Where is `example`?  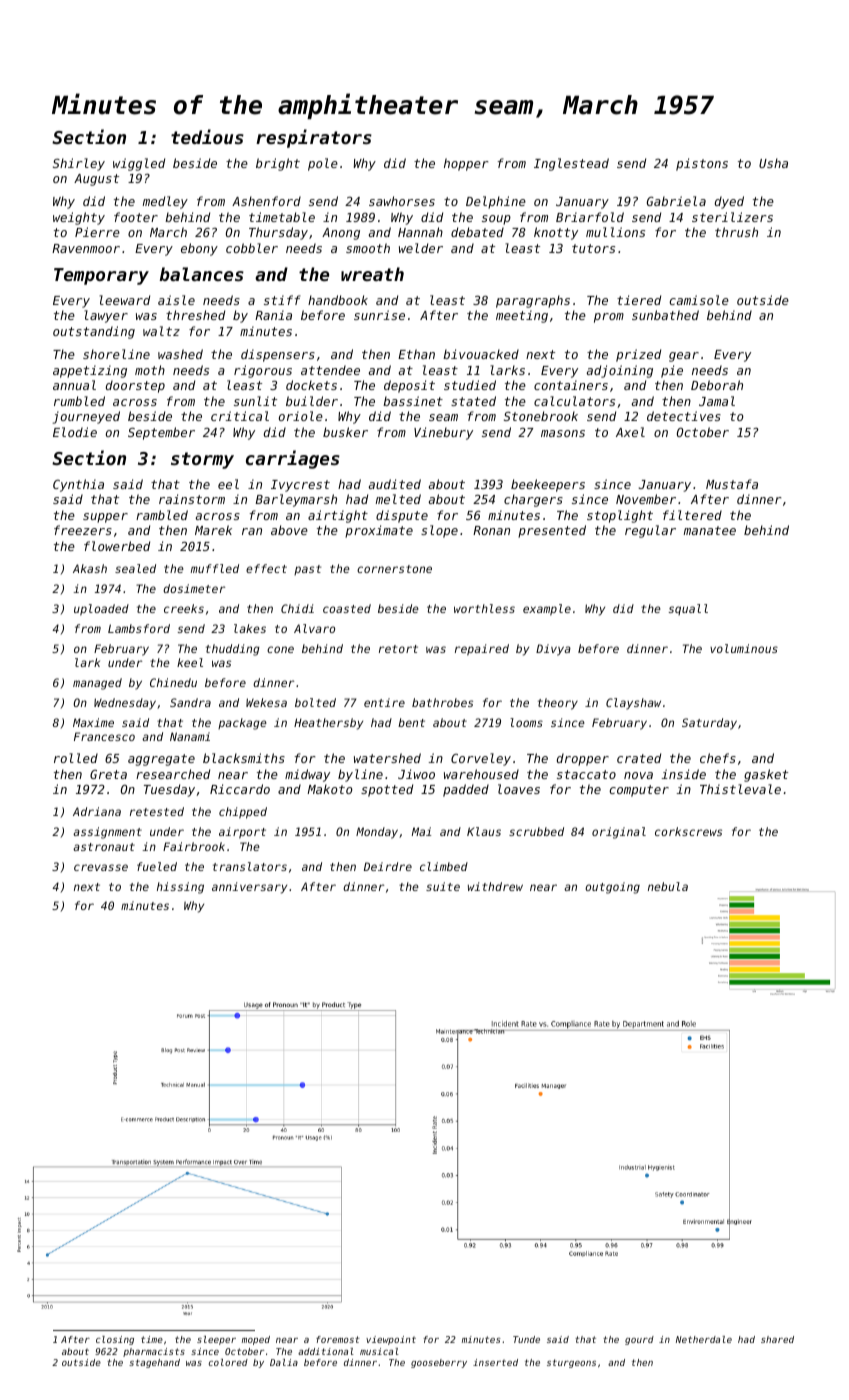
example is located at coordinates (547, 610).
